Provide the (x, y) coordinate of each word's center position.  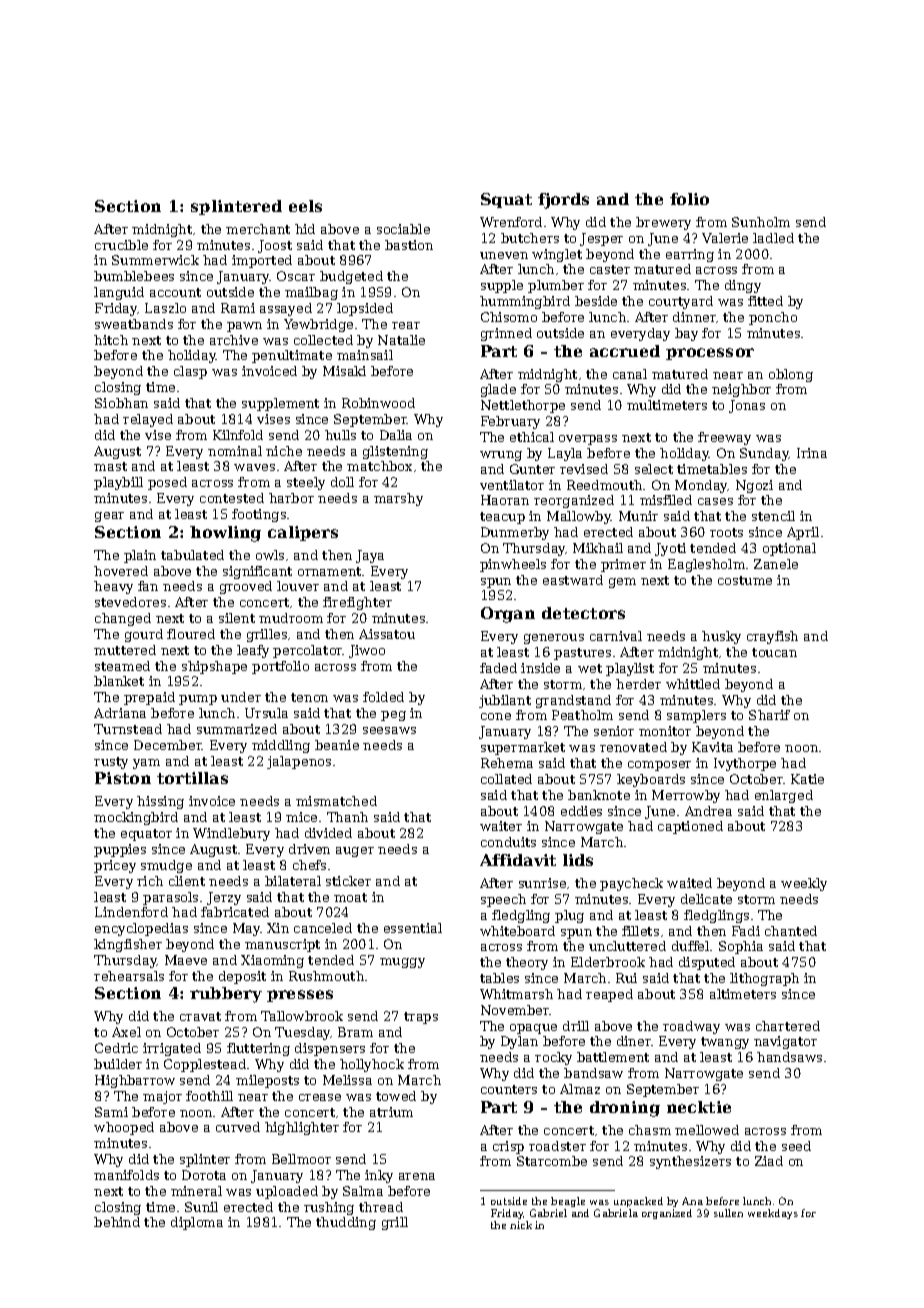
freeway (724, 438)
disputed (707, 963)
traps (421, 1018)
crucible (121, 245)
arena (417, 1176)
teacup (502, 518)
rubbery (226, 995)
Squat (506, 200)
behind (117, 1222)
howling (225, 534)
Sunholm (761, 222)
